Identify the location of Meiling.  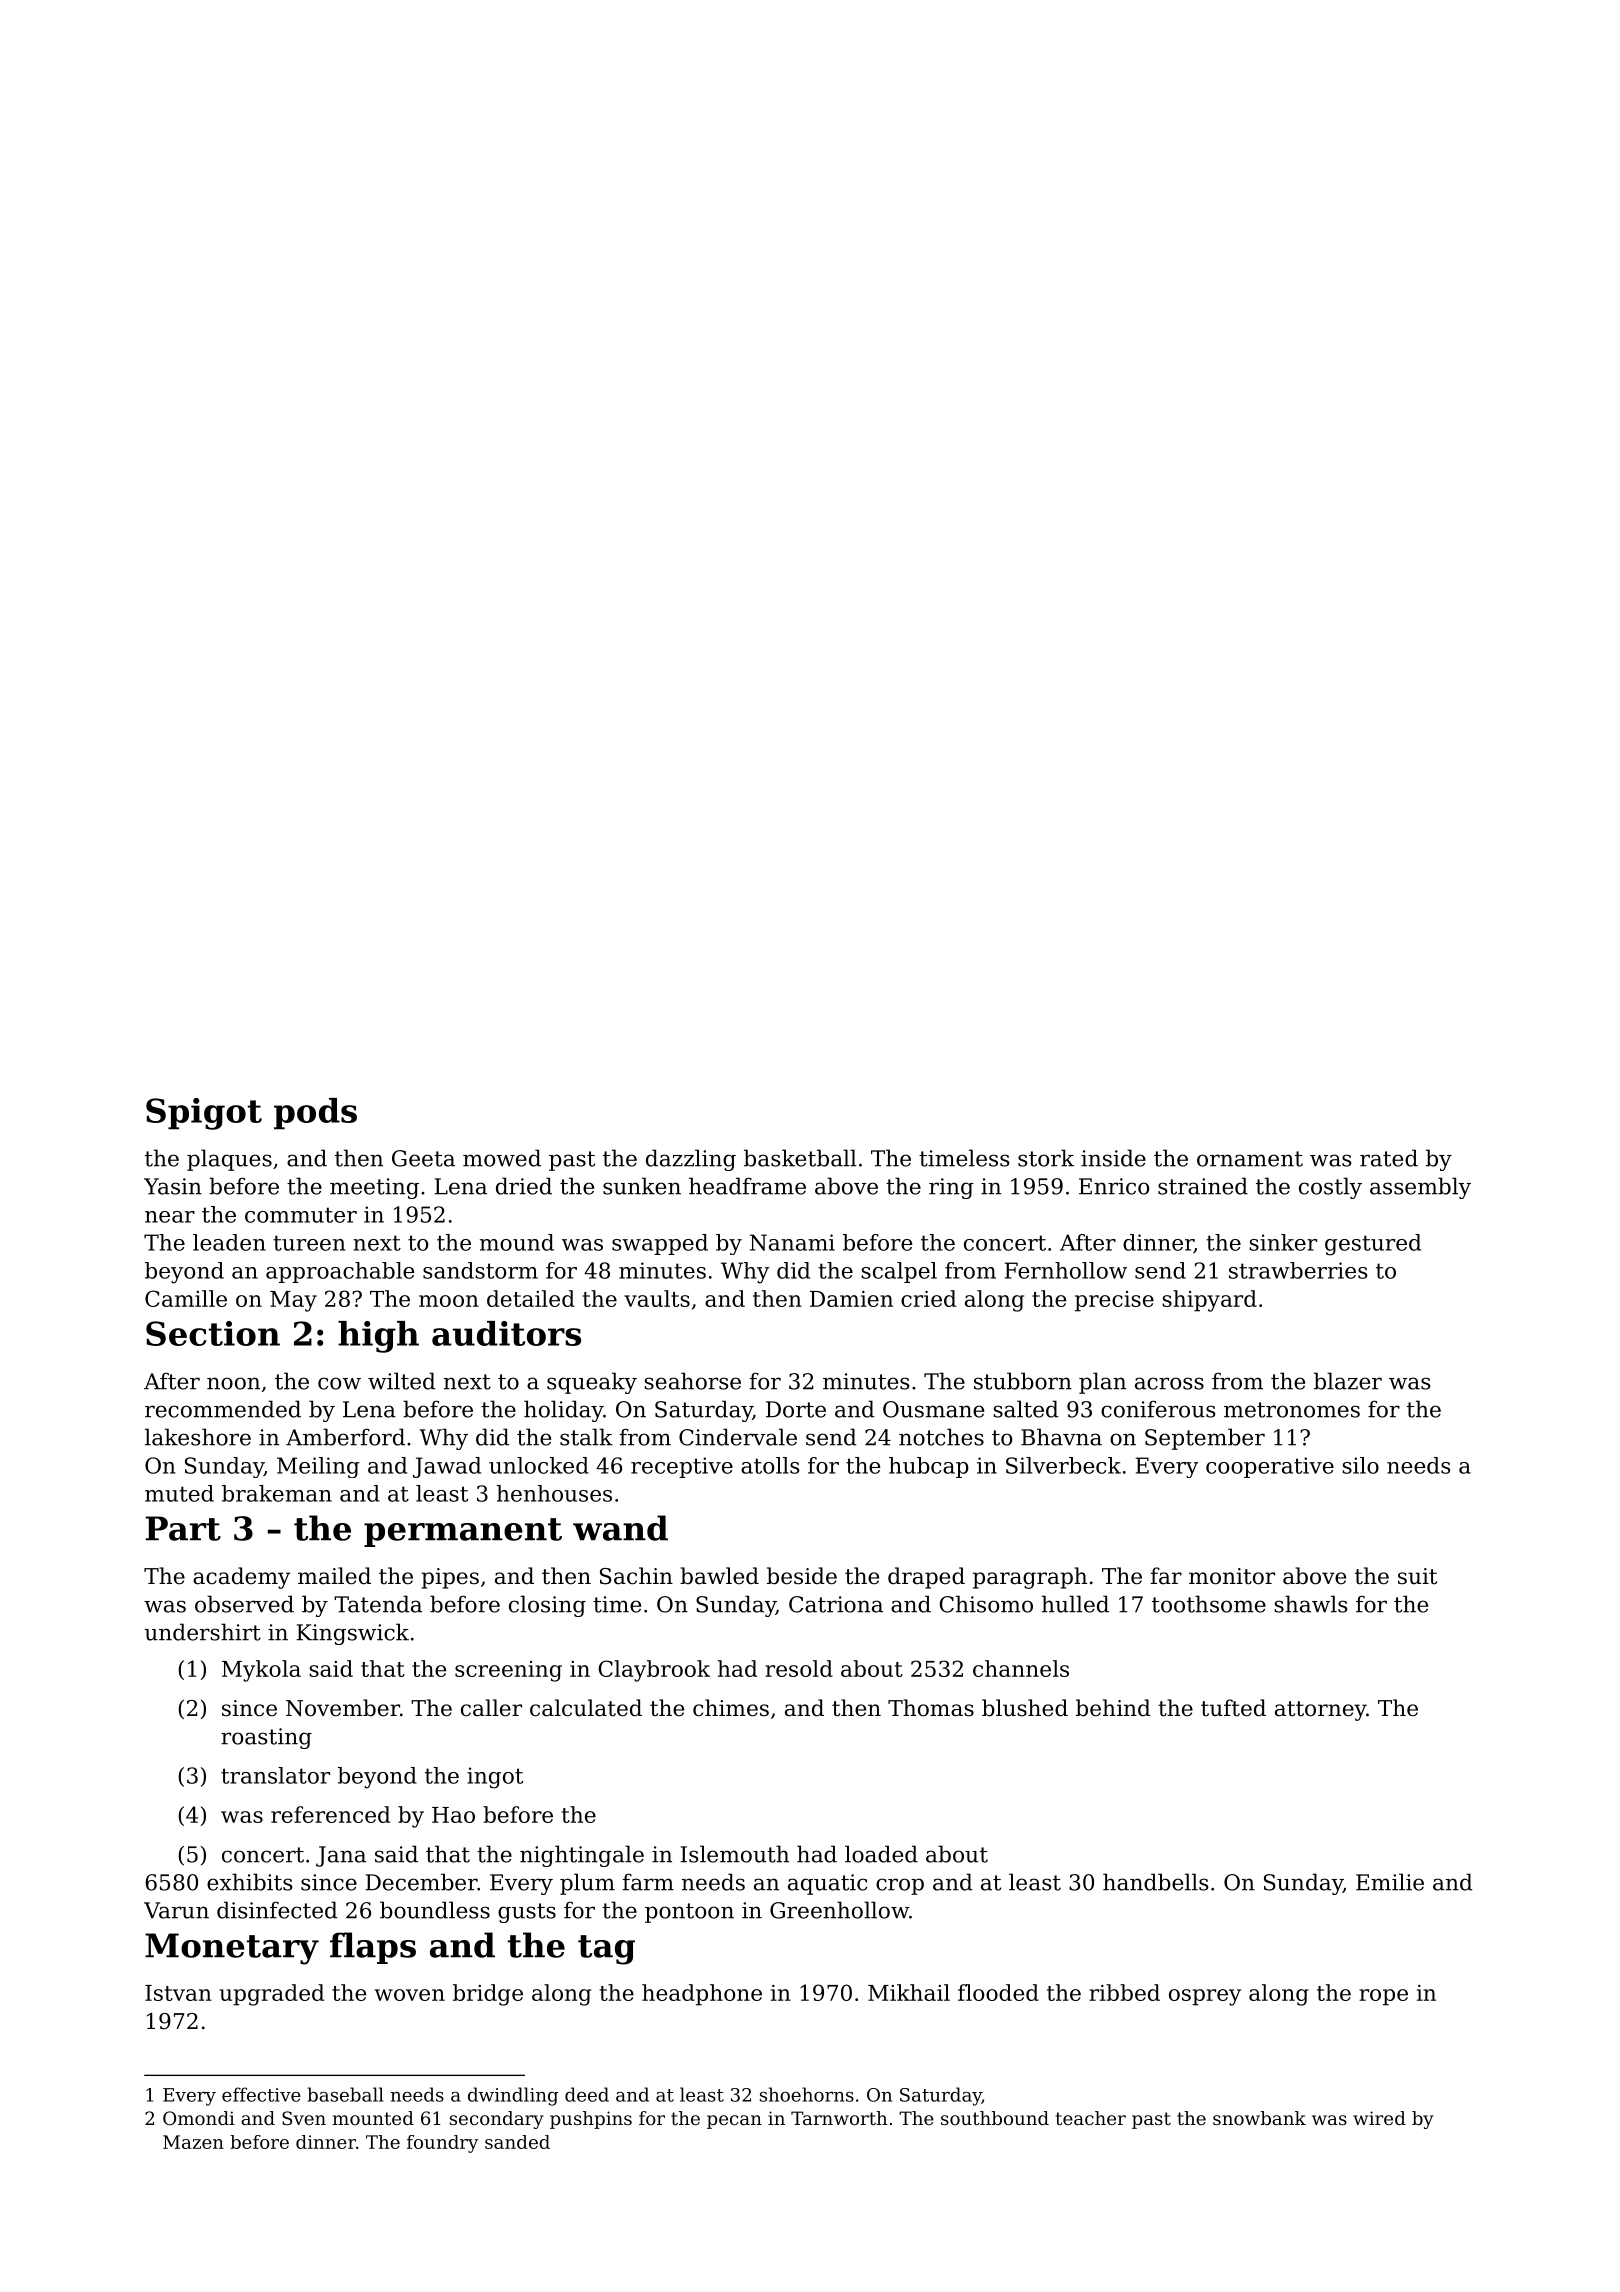
(318, 1467).
